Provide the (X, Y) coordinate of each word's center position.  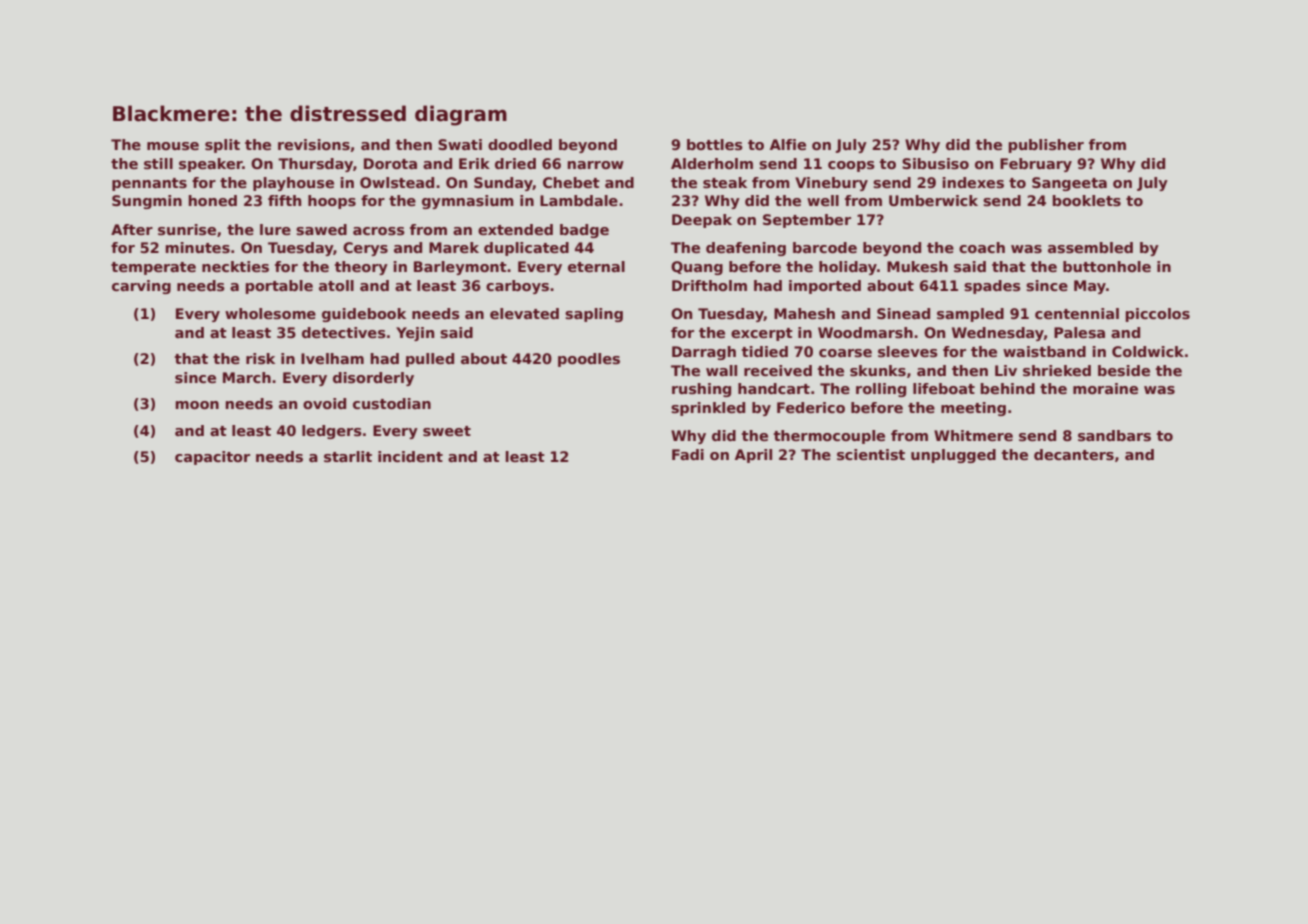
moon (197, 405)
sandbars (1114, 435)
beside (1124, 370)
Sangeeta (1069, 184)
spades (992, 287)
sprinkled (708, 409)
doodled (520, 144)
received (778, 370)
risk (260, 358)
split (222, 146)
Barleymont (460, 268)
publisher (1046, 146)
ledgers (332, 432)
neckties (235, 266)
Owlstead (397, 182)
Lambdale (579, 200)
